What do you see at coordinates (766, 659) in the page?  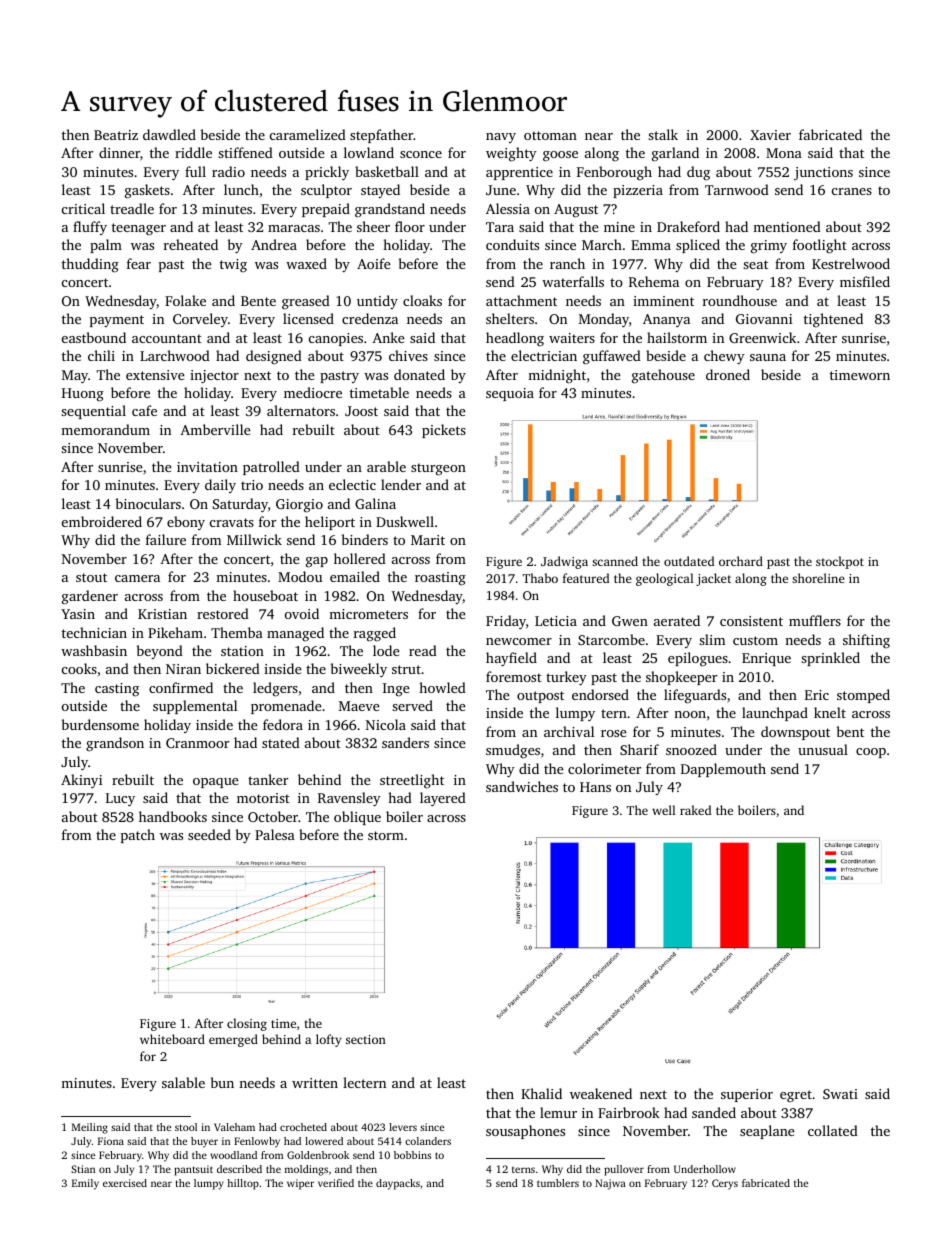 I see `Enrique` at bounding box center [766, 659].
